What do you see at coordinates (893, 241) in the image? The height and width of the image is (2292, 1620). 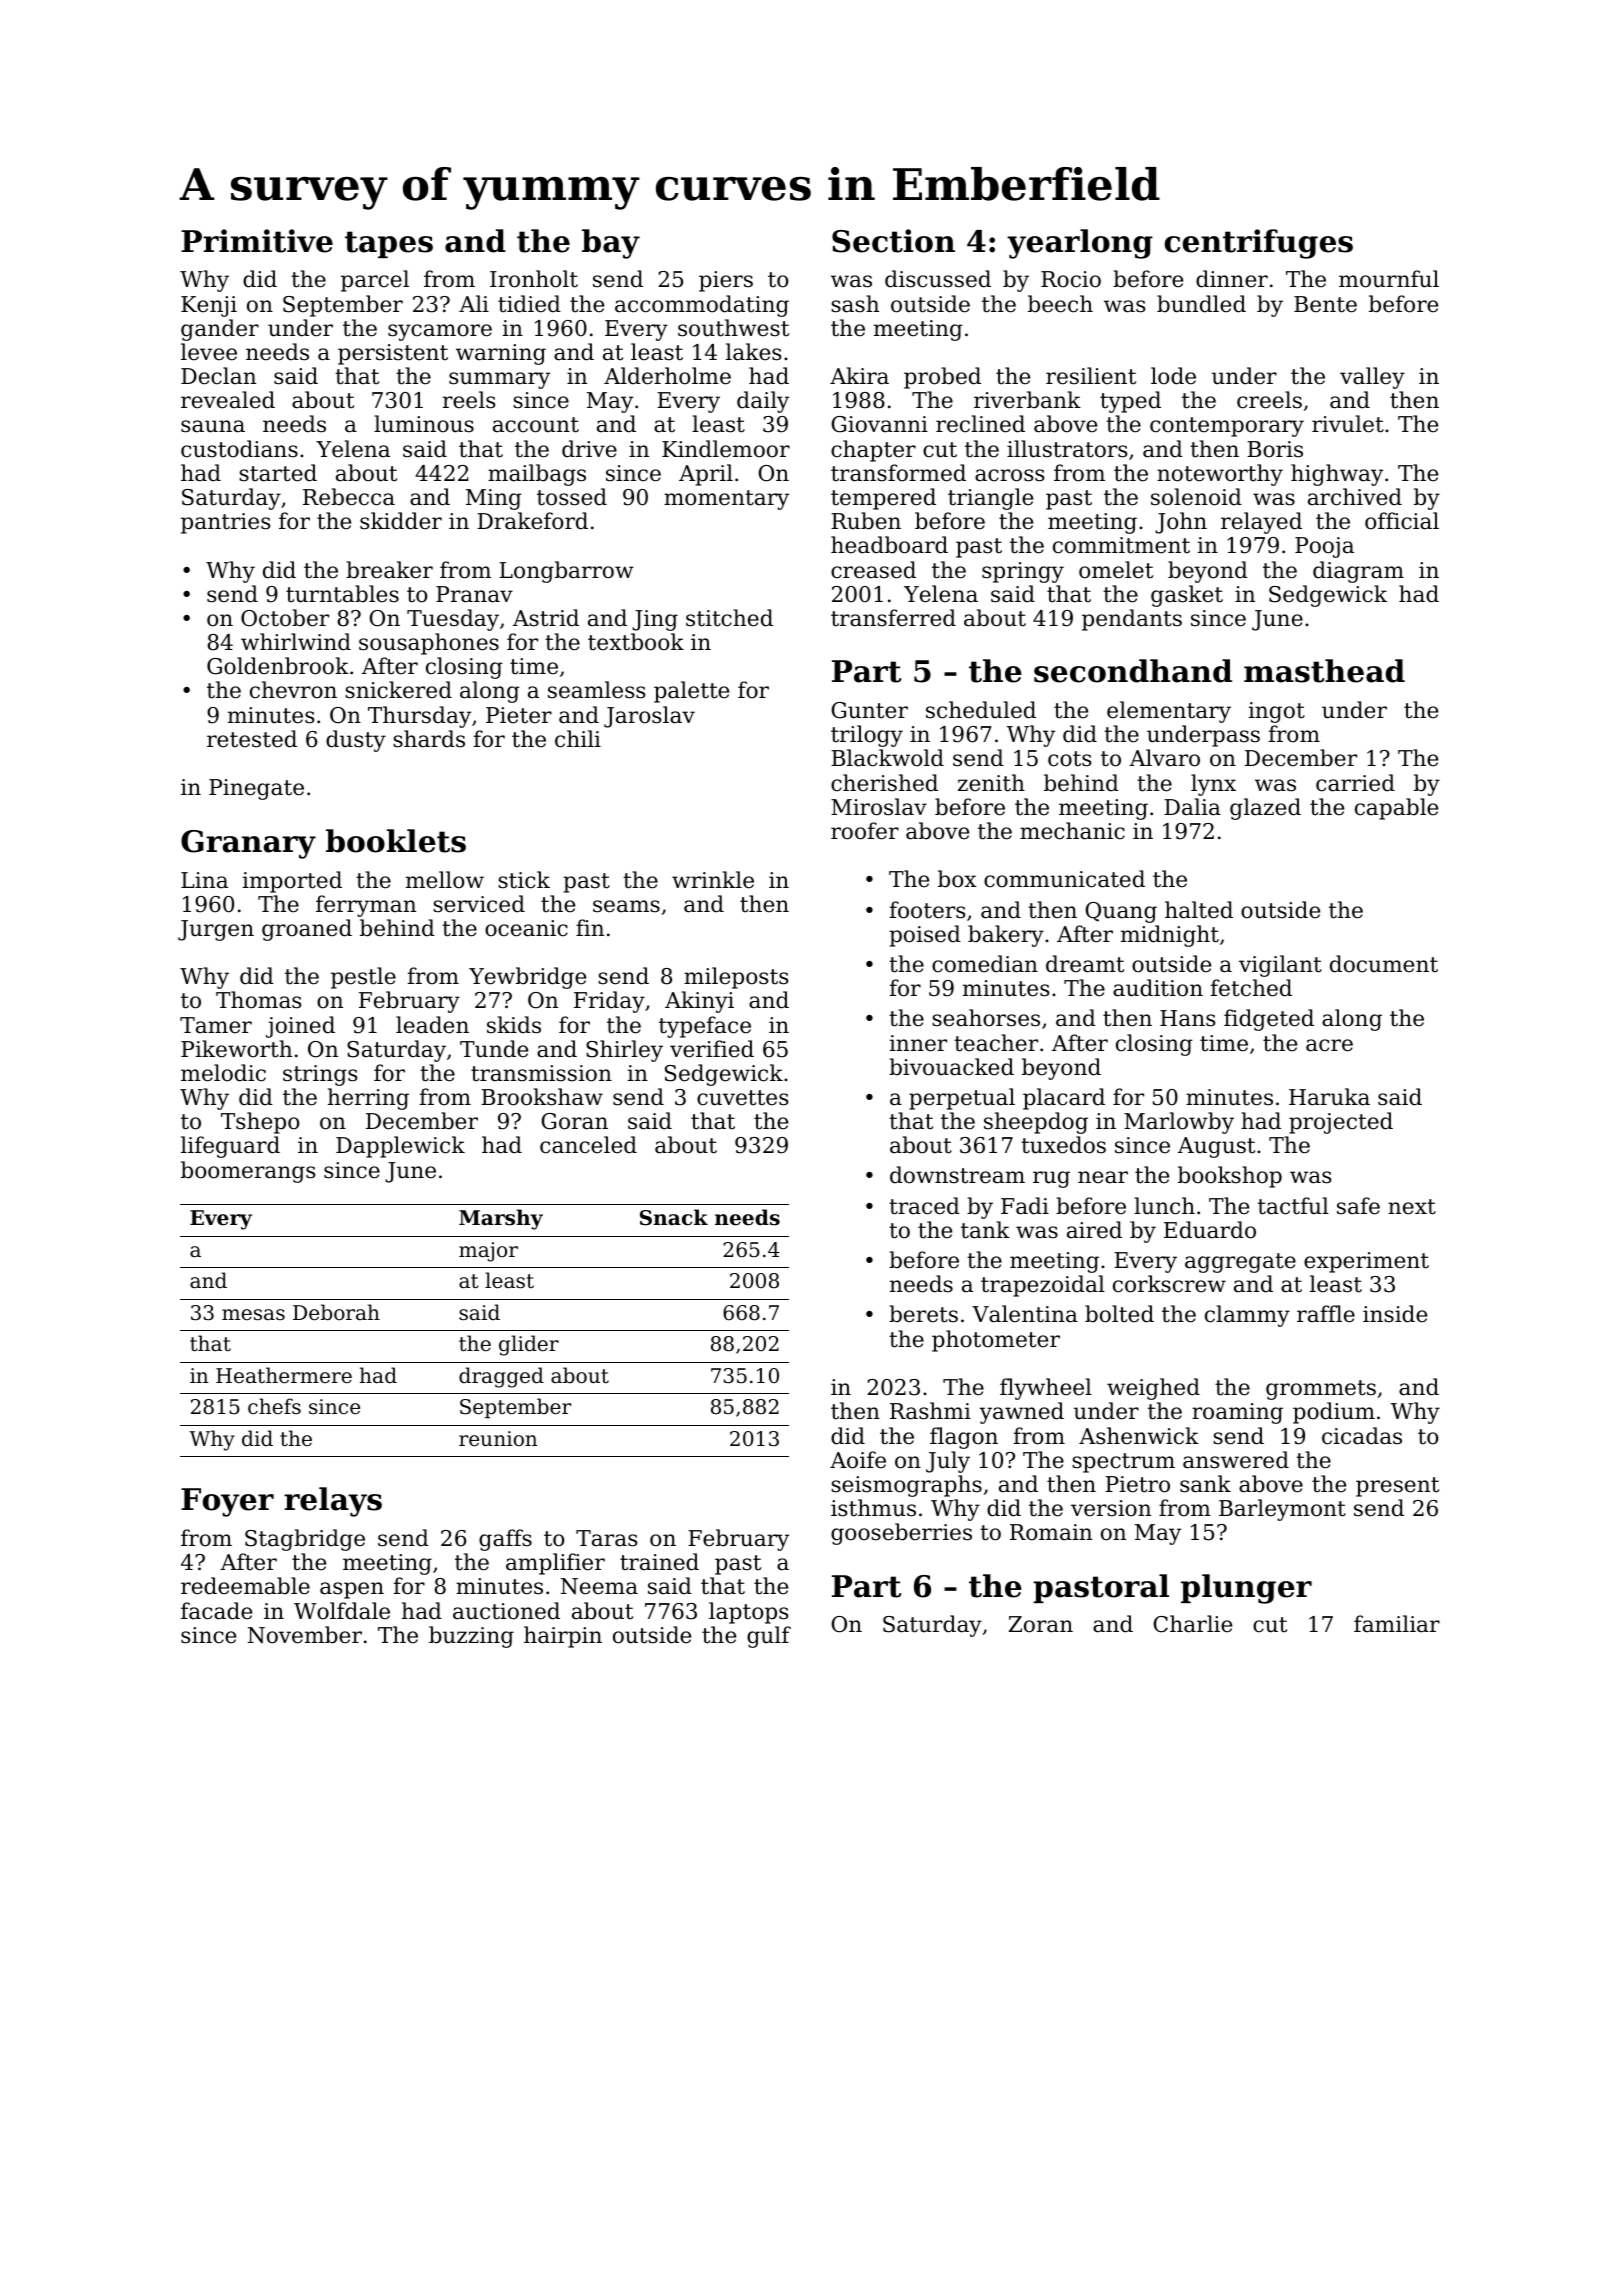 I see `Section` at bounding box center [893, 241].
